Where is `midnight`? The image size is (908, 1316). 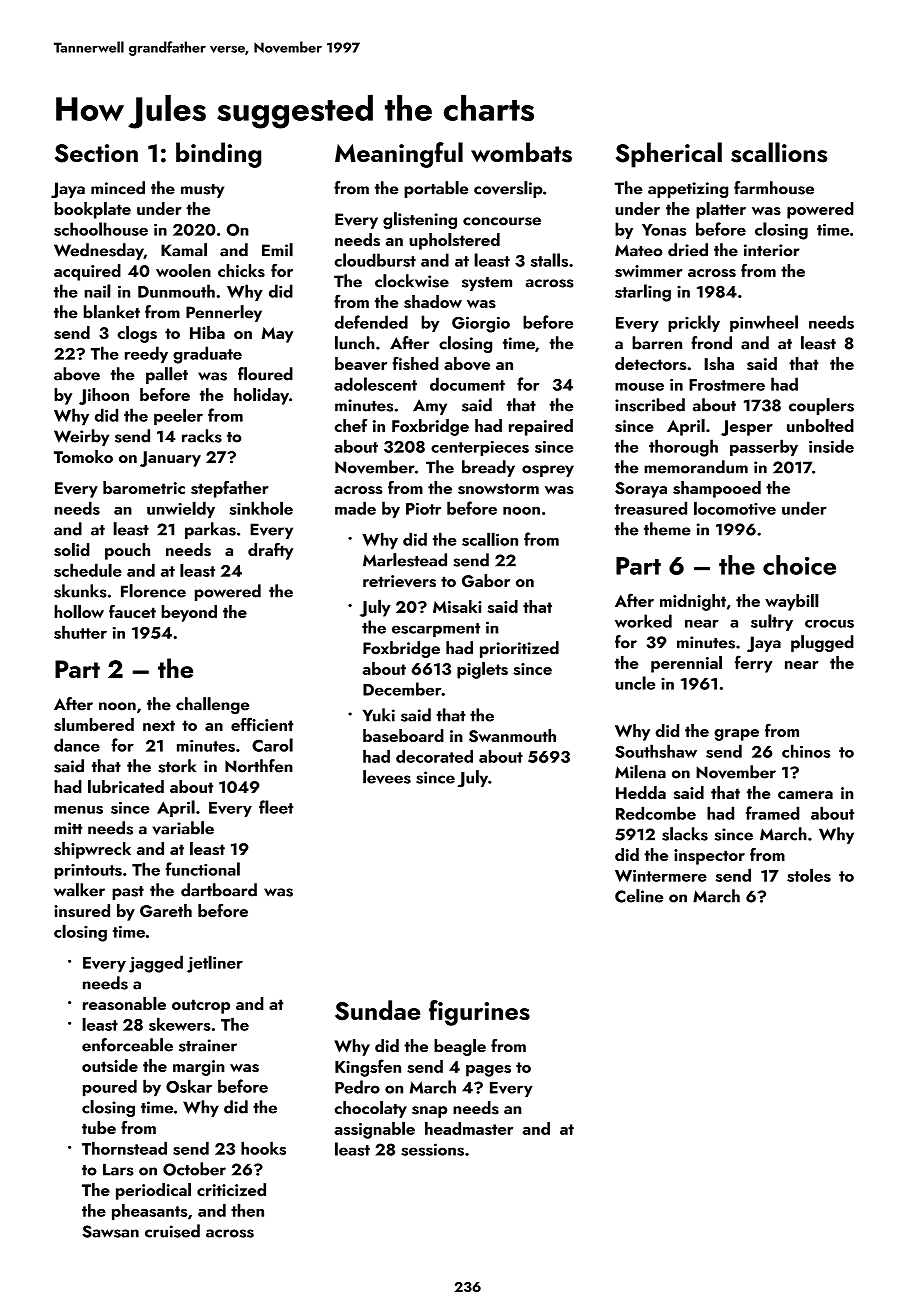
midnight is located at coordinates (693, 602).
